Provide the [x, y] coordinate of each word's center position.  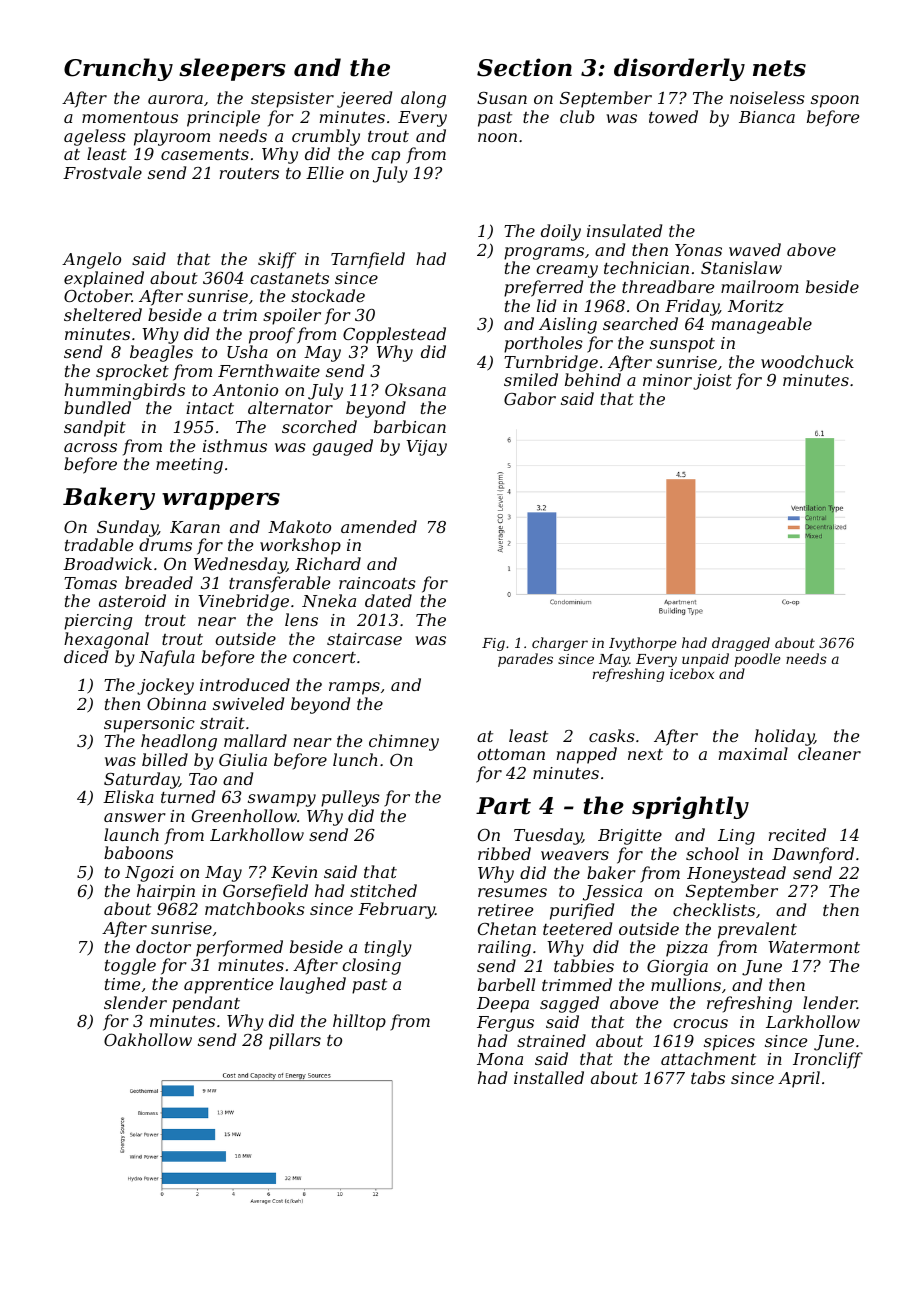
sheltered [103, 314]
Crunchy [118, 69]
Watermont [814, 947]
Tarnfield [368, 260]
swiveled [248, 703]
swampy [282, 800]
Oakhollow [148, 1039]
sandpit [95, 428]
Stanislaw [741, 267]
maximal [753, 753]
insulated [624, 230]
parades [525, 660]
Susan [502, 98]
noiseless [767, 97]
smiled [531, 379]
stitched [383, 890]
